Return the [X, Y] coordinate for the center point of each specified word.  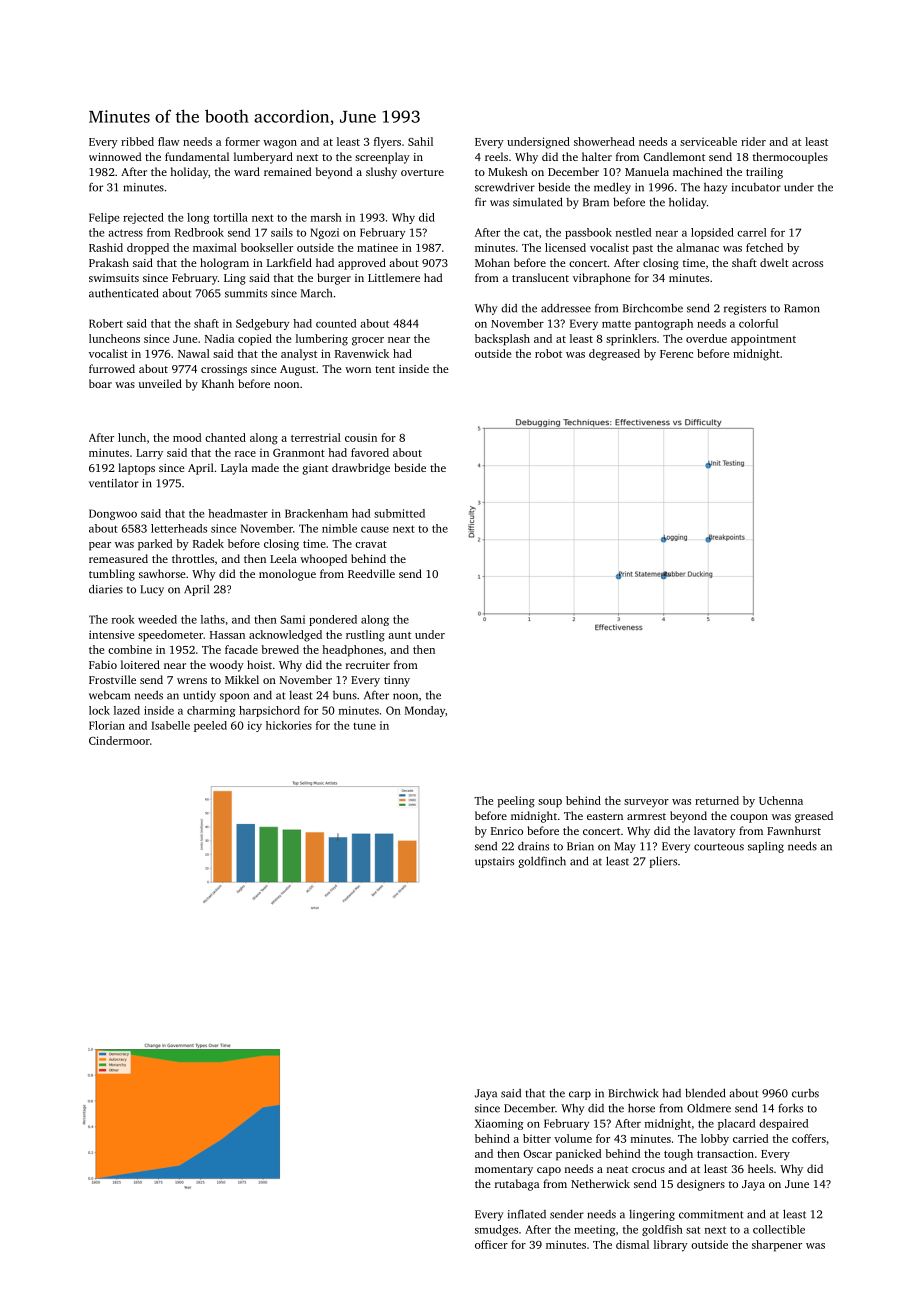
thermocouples [790, 158]
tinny [397, 681]
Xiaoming [499, 1124]
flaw [168, 141]
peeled [210, 726]
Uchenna [781, 800]
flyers [387, 143]
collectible [779, 1229]
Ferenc [676, 354]
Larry [149, 454]
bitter [537, 1138]
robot [548, 353]
